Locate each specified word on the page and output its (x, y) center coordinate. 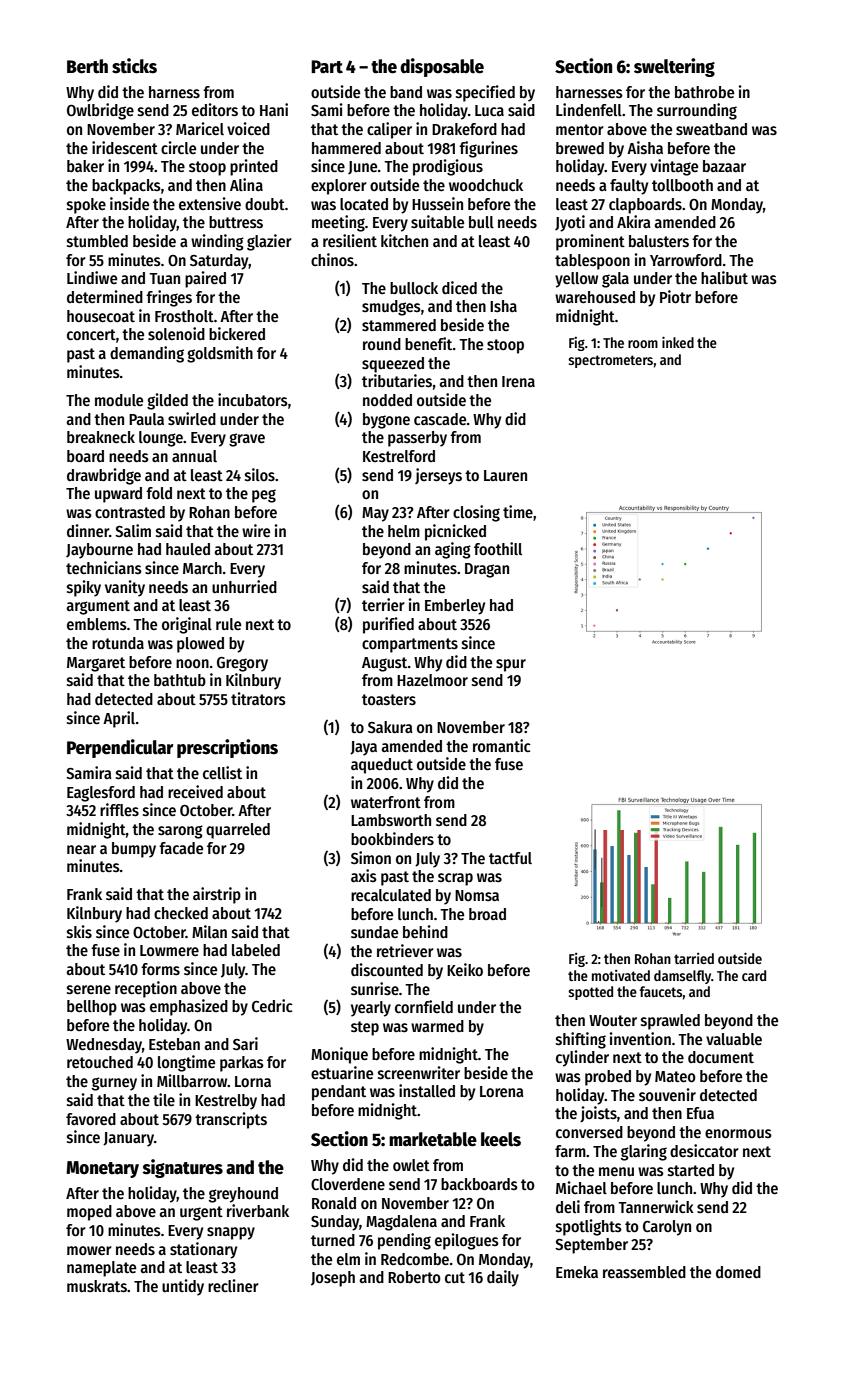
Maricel (200, 128)
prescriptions (227, 748)
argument (98, 607)
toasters (389, 700)
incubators (253, 399)
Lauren (505, 475)
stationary (203, 1250)
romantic (502, 745)
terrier (383, 604)
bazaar (724, 166)
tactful (510, 858)
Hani (274, 109)
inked (678, 342)
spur (511, 665)
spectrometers (610, 361)
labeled (256, 950)
